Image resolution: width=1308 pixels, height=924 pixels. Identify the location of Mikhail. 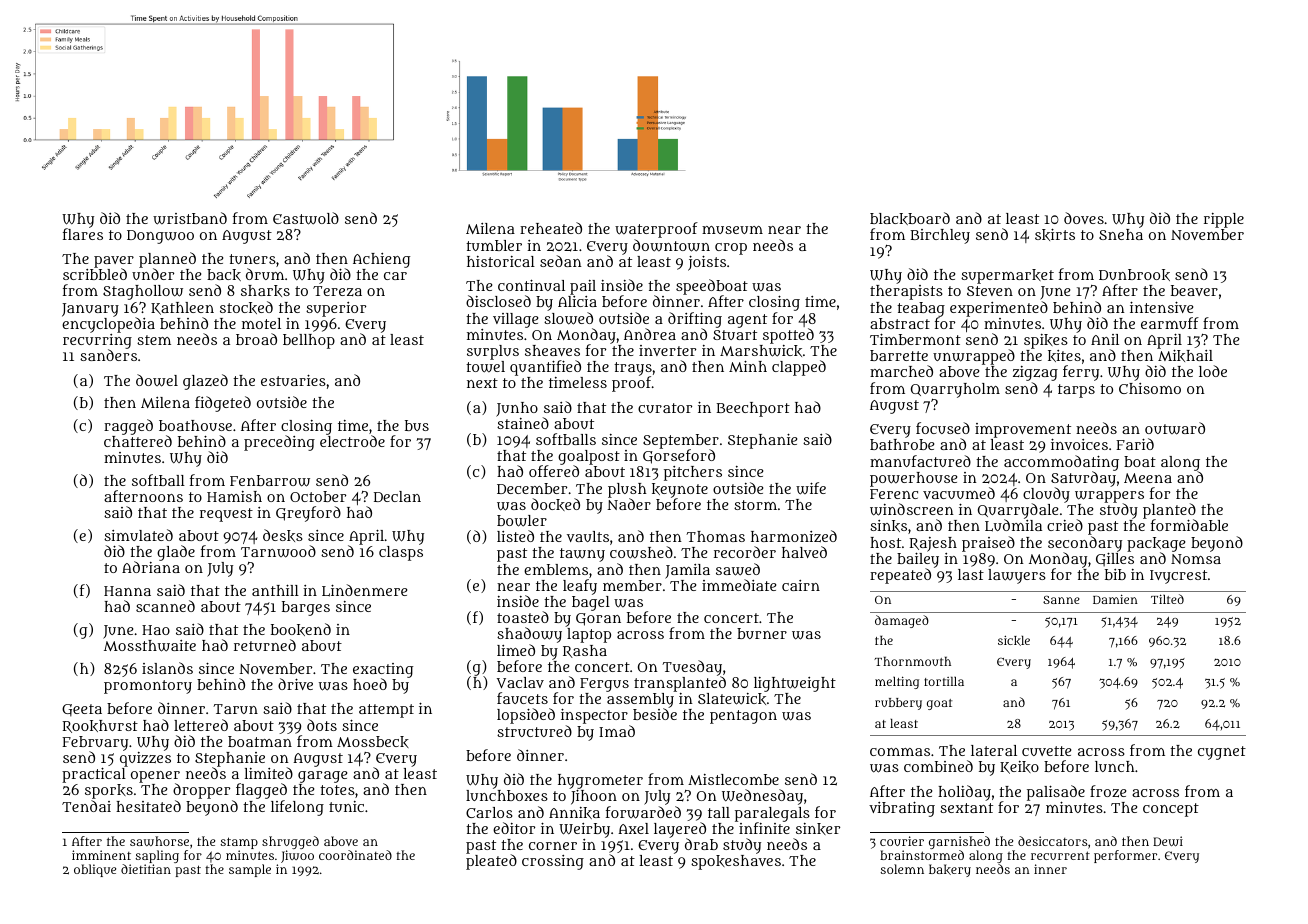
(1185, 356).
